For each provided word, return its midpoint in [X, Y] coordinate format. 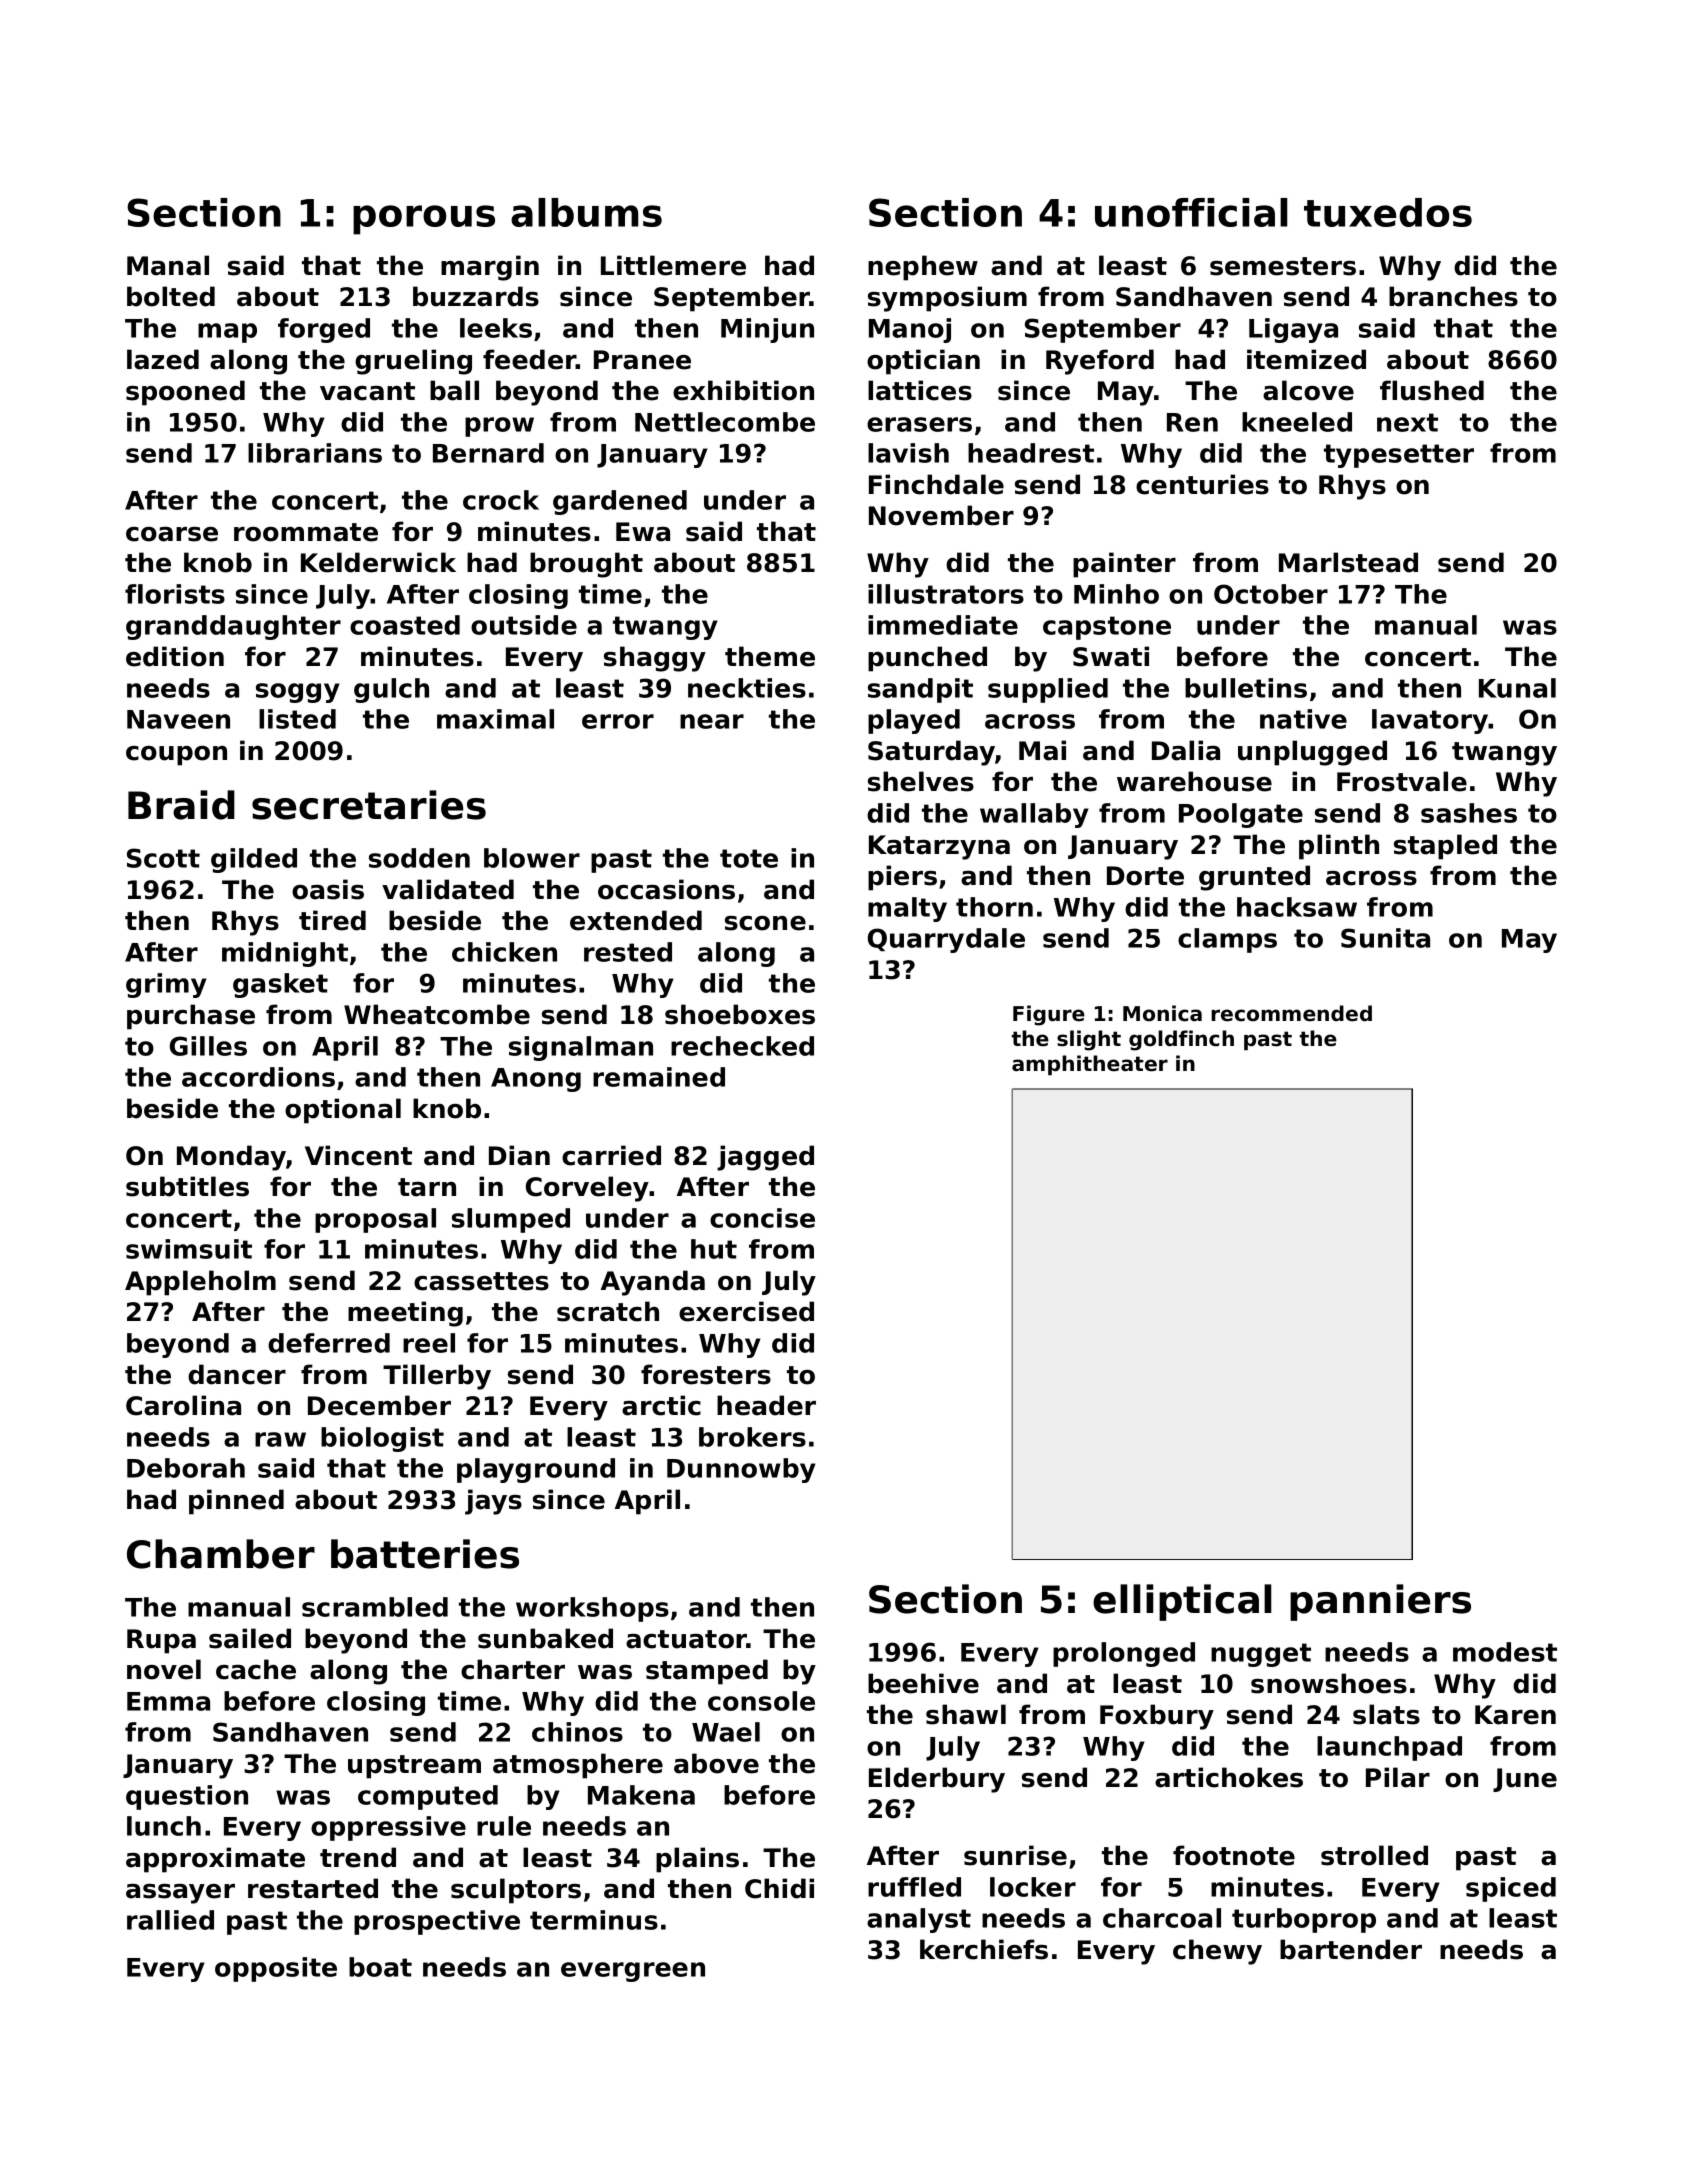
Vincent [358, 1155]
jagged [765, 1158]
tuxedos [1388, 212]
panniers [1380, 1602]
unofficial [1191, 212]
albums [586, 212]
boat [380, 1967]
